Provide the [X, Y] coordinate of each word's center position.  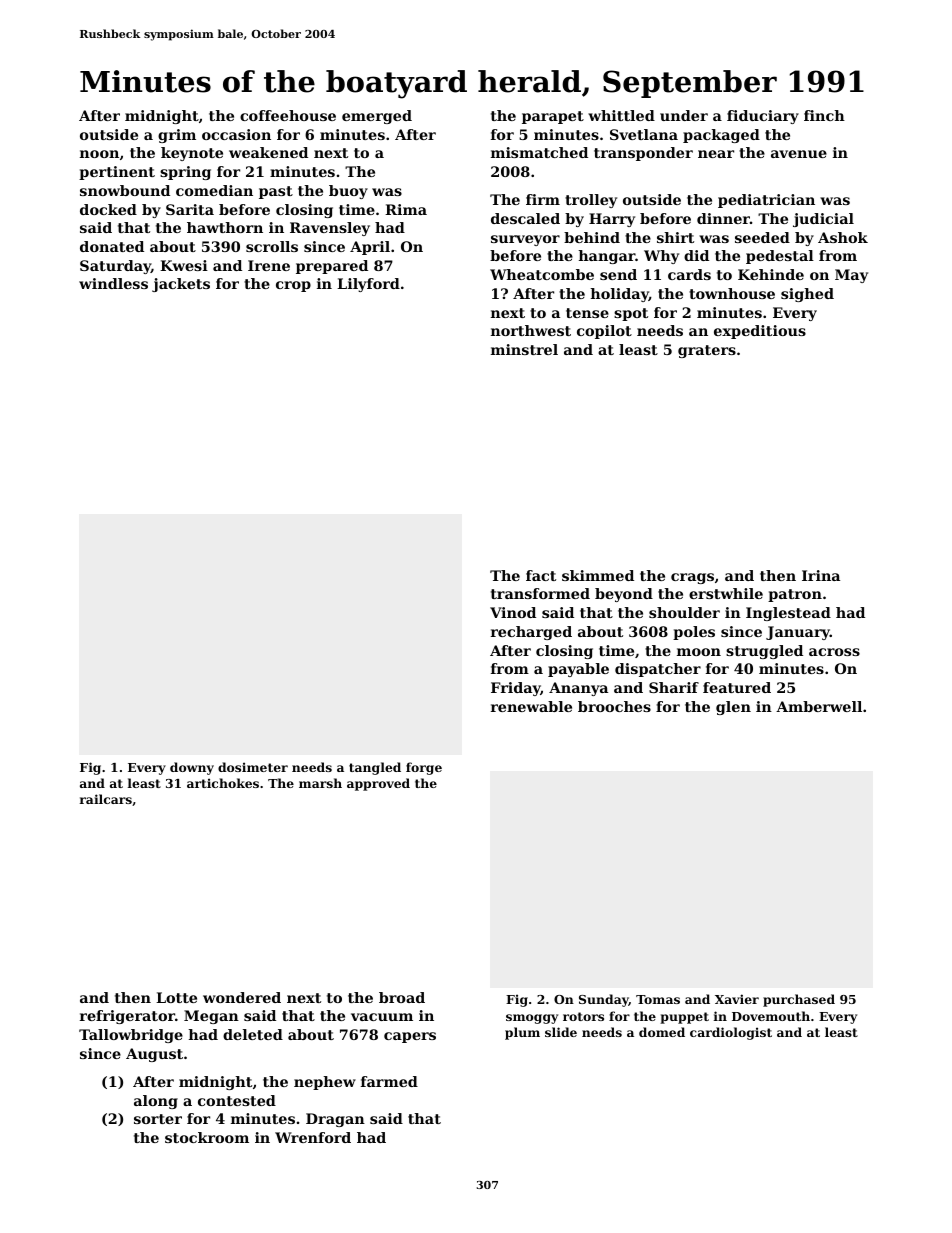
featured [737, 687]
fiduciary [763, 117]
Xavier [737, 999]
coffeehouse [288, 115]
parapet [553, 117]
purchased [799, 1000]
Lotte [176, 997]
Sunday [604, 1000]
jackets [181, 285]
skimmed [598, 575]
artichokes [223, 783]
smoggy [532, 1019]
